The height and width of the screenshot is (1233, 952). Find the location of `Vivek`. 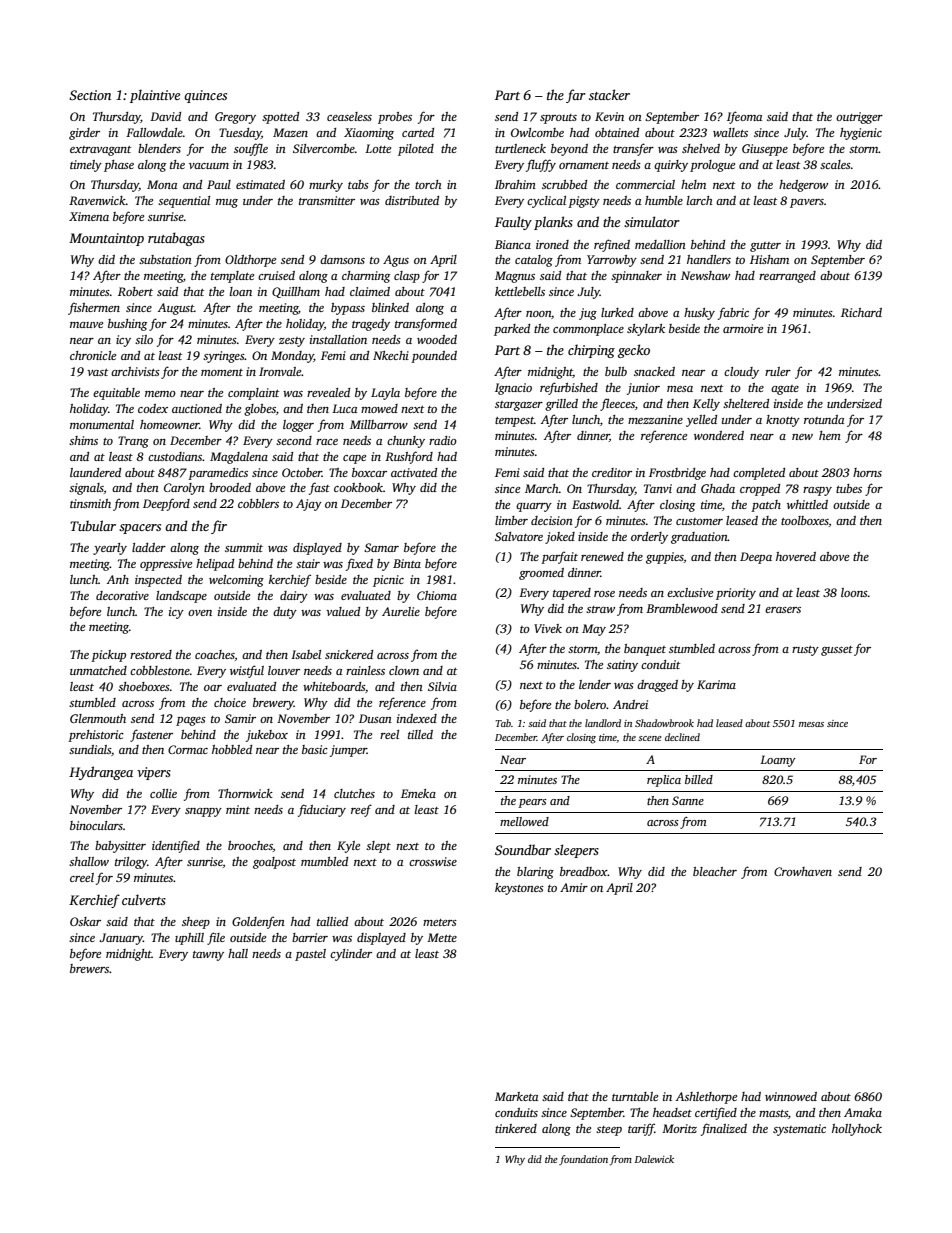

Vivek is located at coordinates (548, 628).
